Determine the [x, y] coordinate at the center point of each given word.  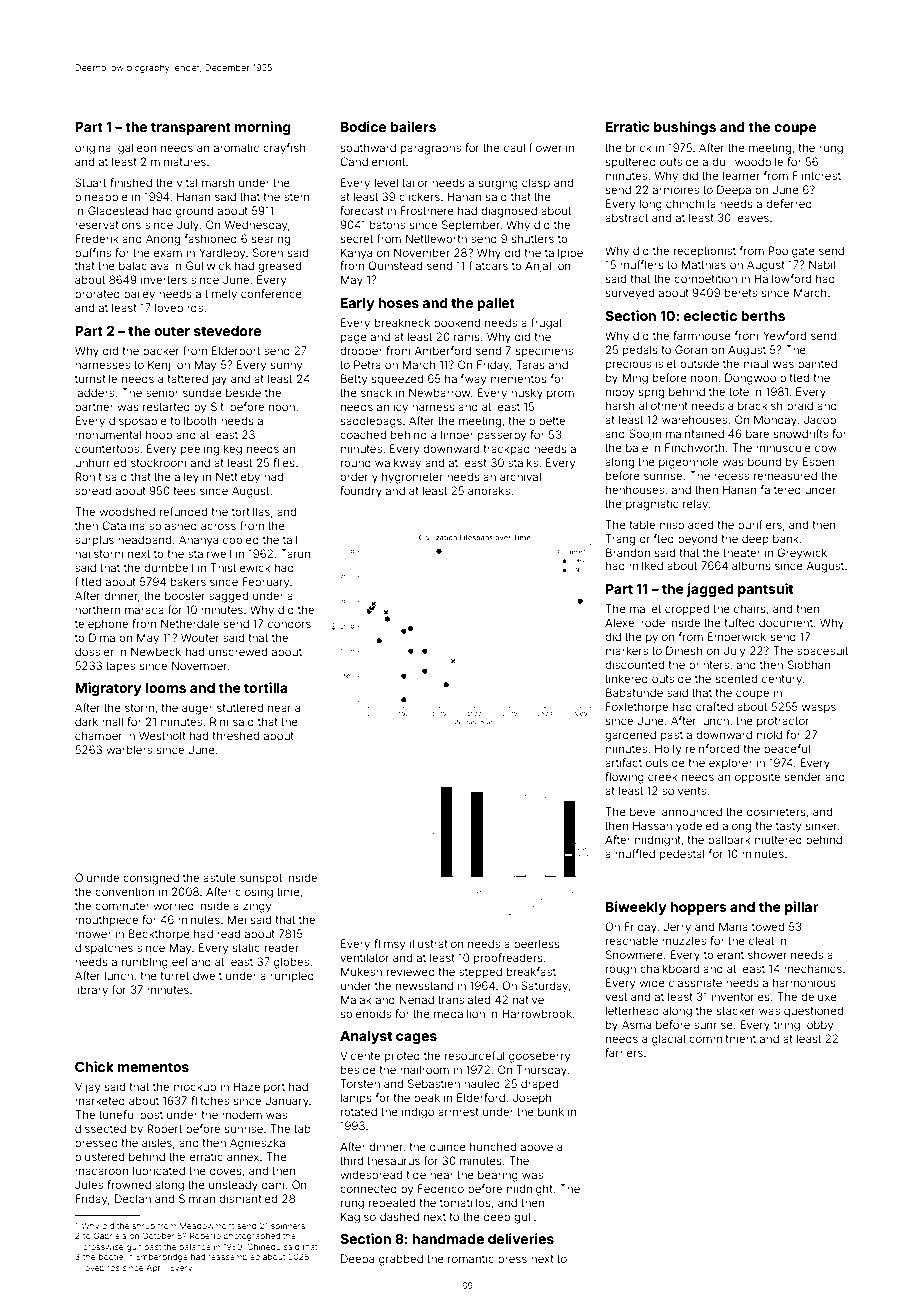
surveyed [630, 294]
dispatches [104, 948]
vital [187, 182]
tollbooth [194, 420]
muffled [635, 853]
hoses [399, 303]
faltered [781, 489]
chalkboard [669, 968]
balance [195, 1247]
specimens [544, 352]
